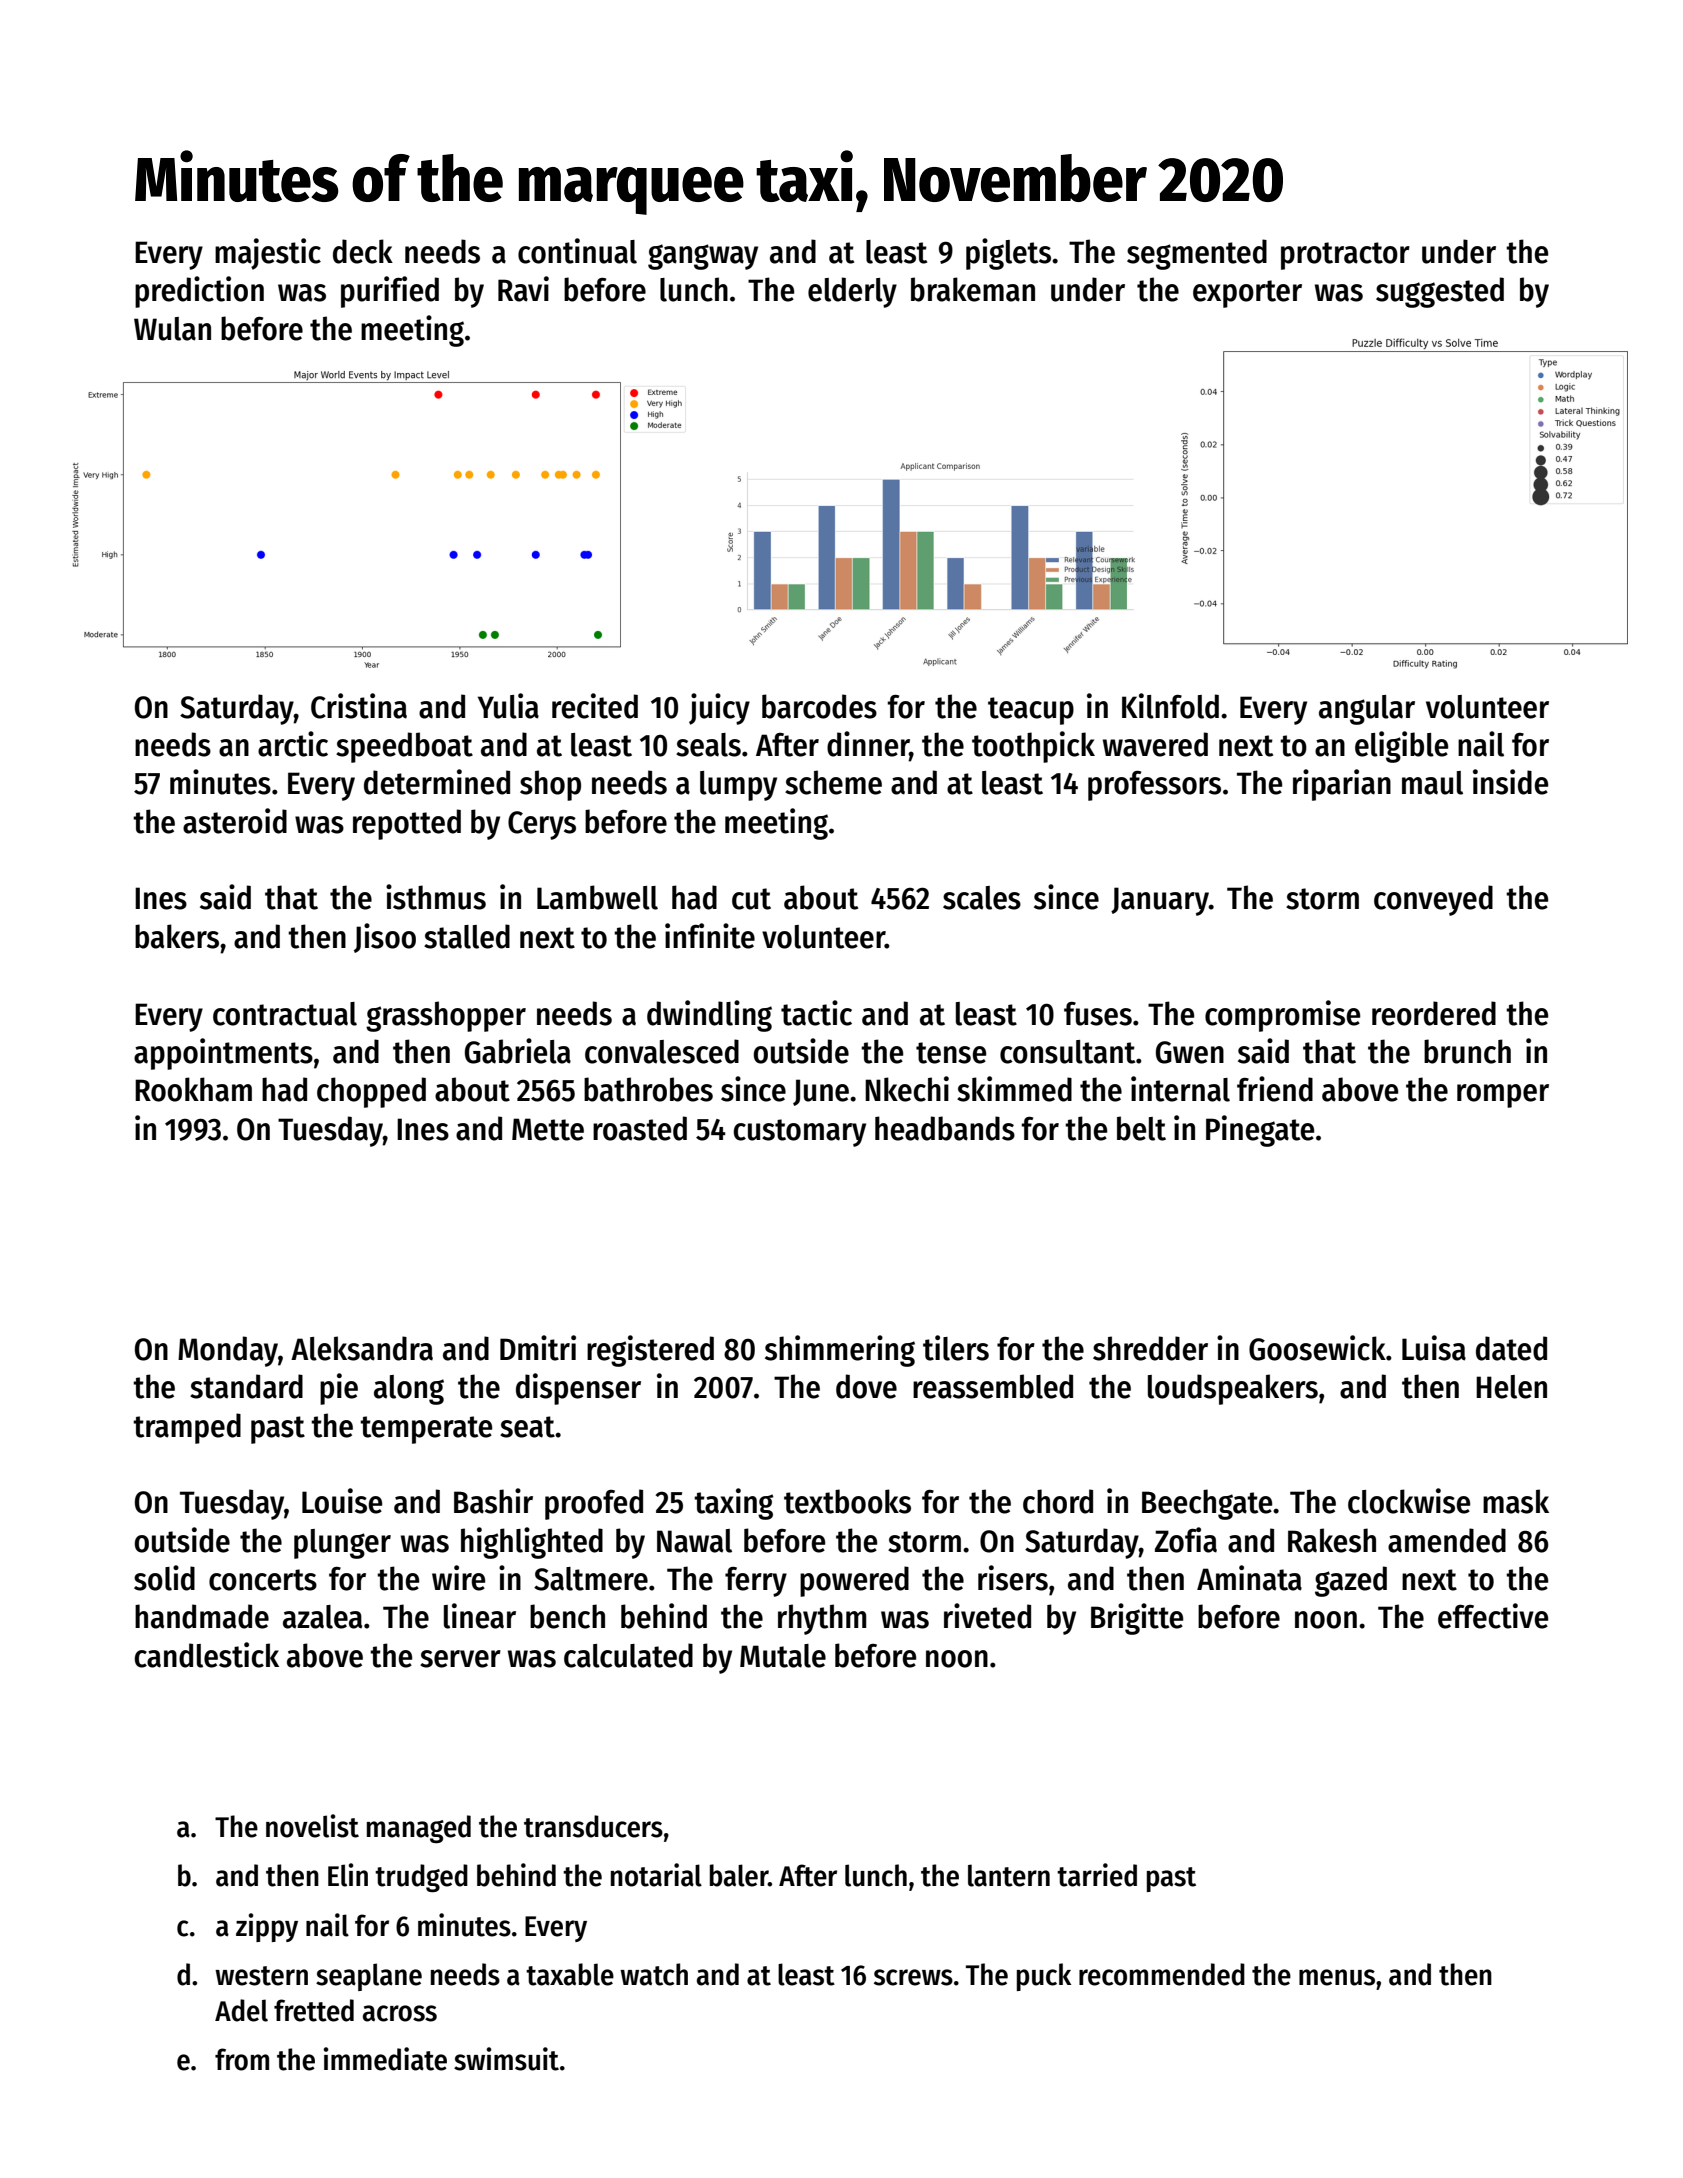 This document has width=1683, height=2178. I want to click on Wulan, so click(172, 329).
